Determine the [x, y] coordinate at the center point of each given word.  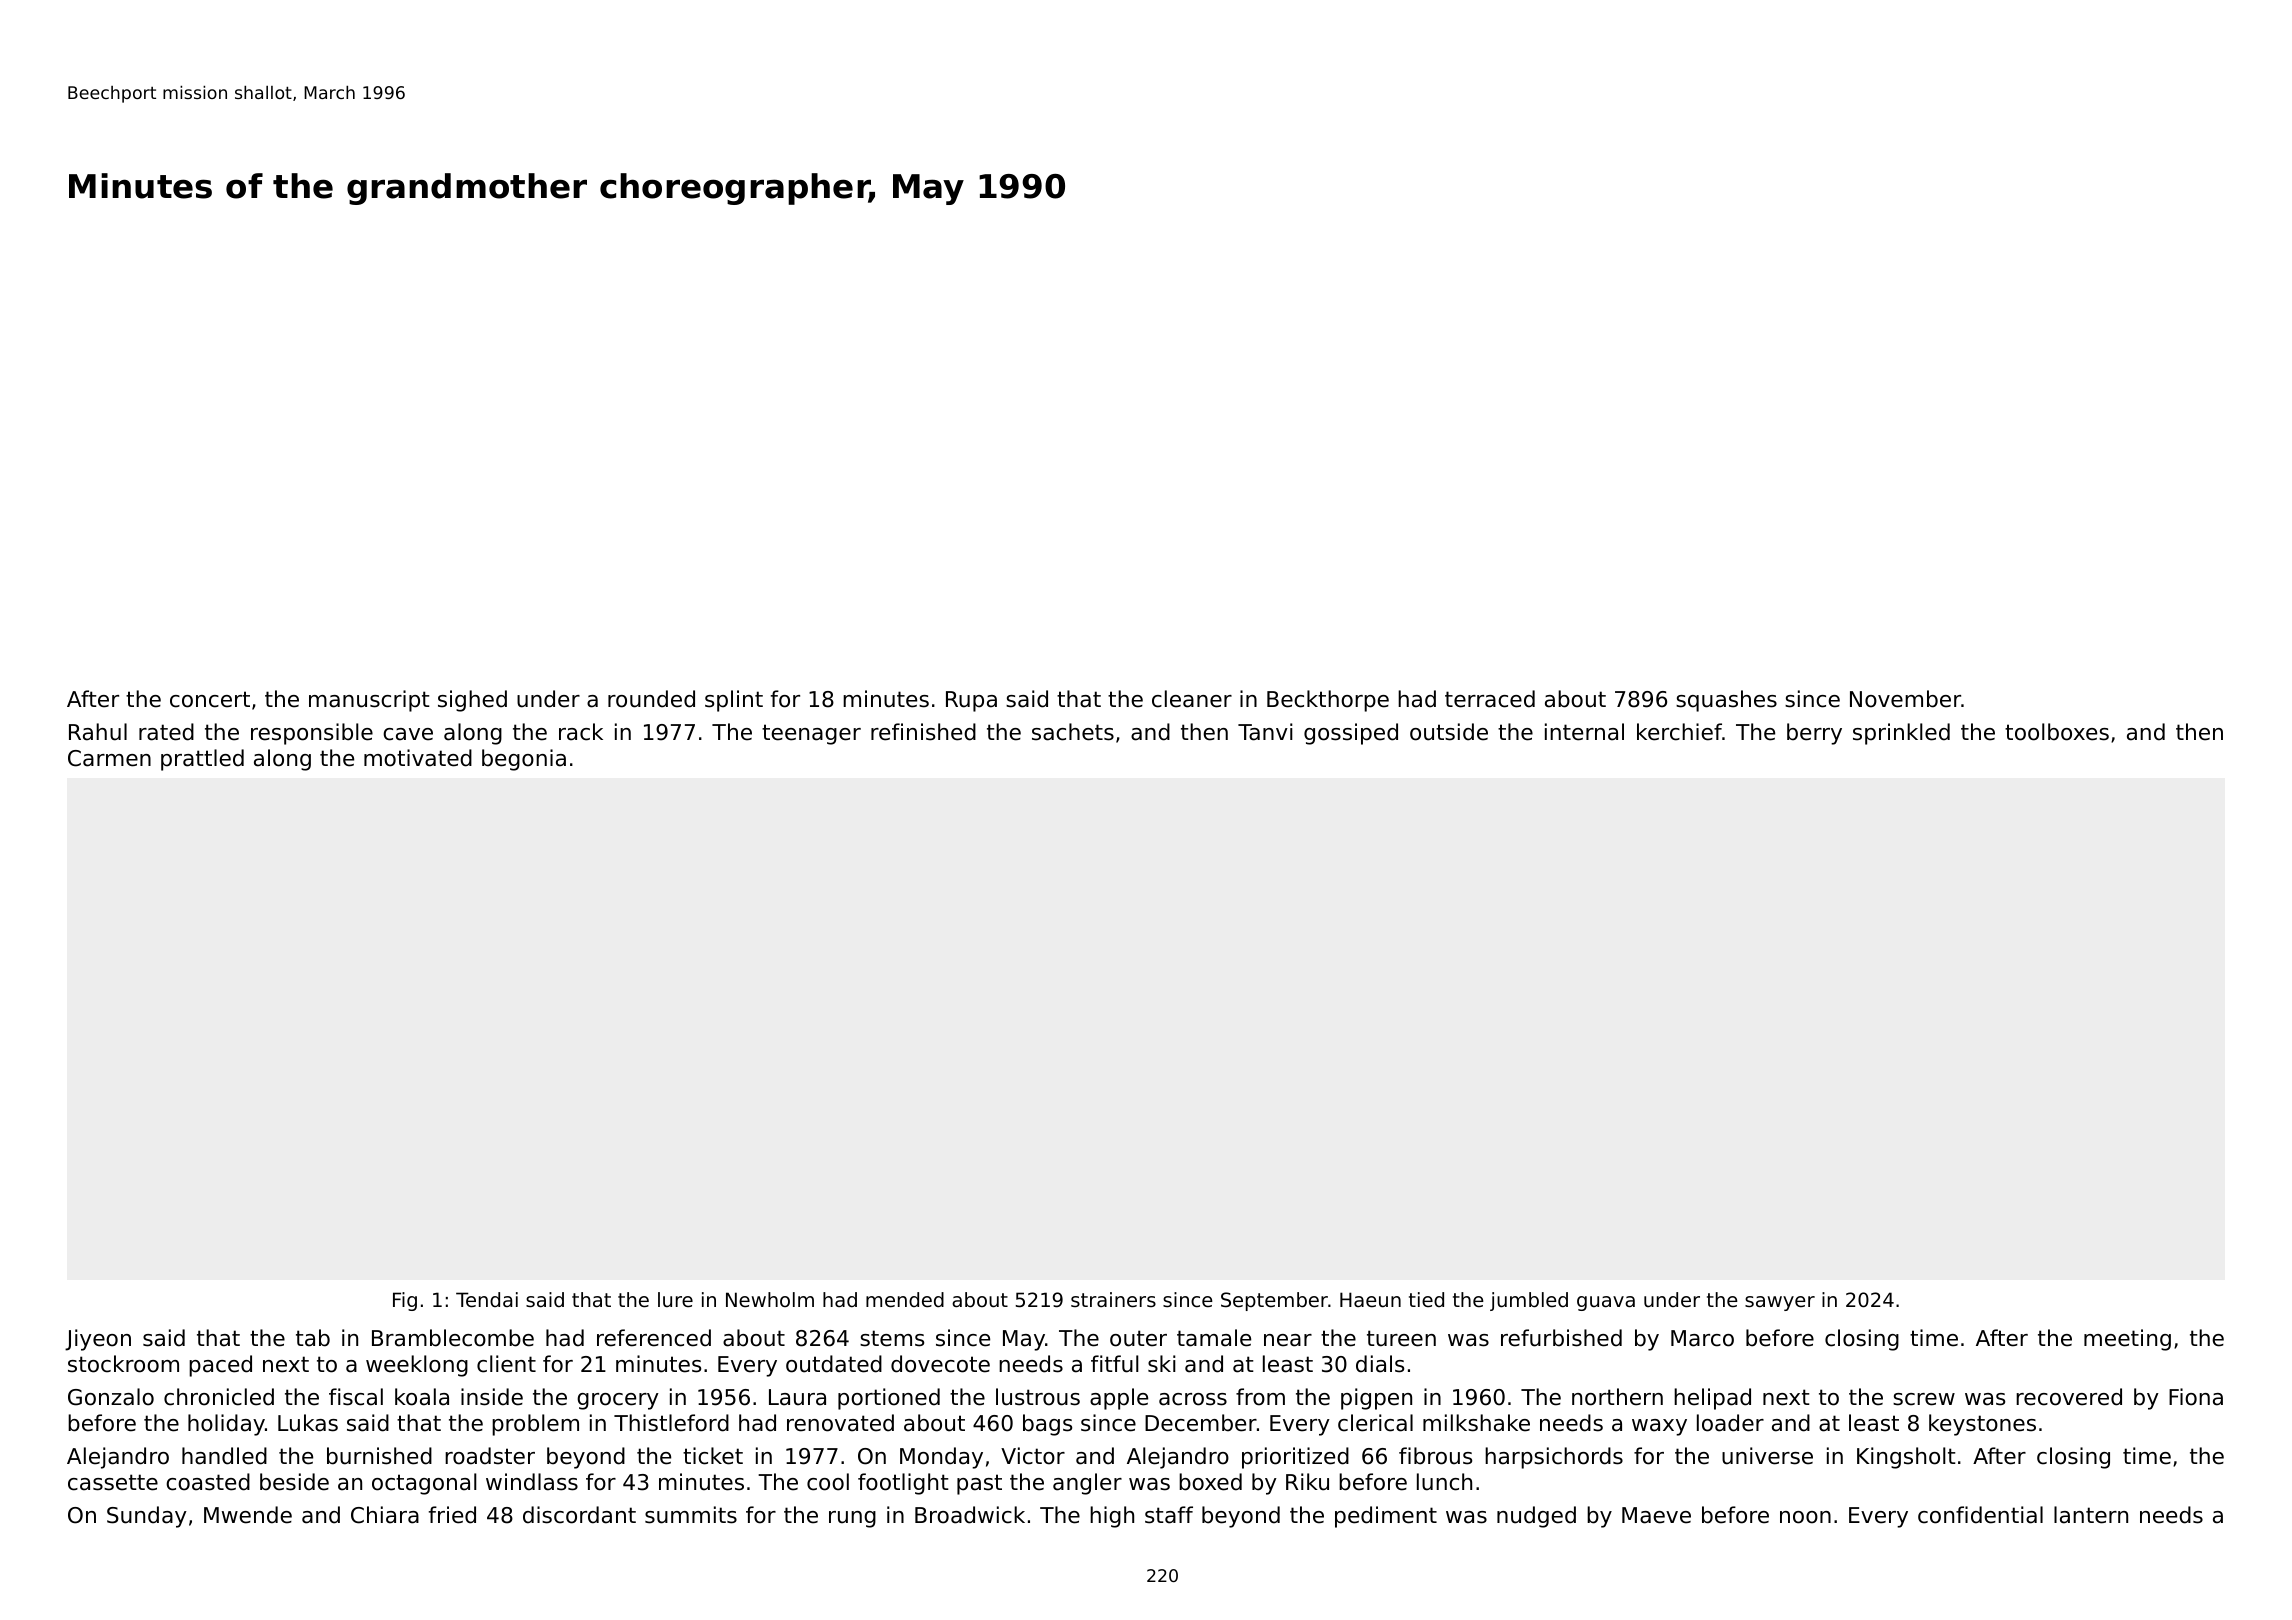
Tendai [487, 1300]
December [1201, 1423]
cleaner [1192, 699]
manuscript [369, 701]
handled [224, 1456]
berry [1814, 734]
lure [675, 1299]
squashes [1726, 701]
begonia [524, 760]
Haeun [1370, 1300]
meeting [2127, 1340]
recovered [2069, 1397]
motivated [418, 758]
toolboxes [2057, 732]
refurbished [1561, 1338]
